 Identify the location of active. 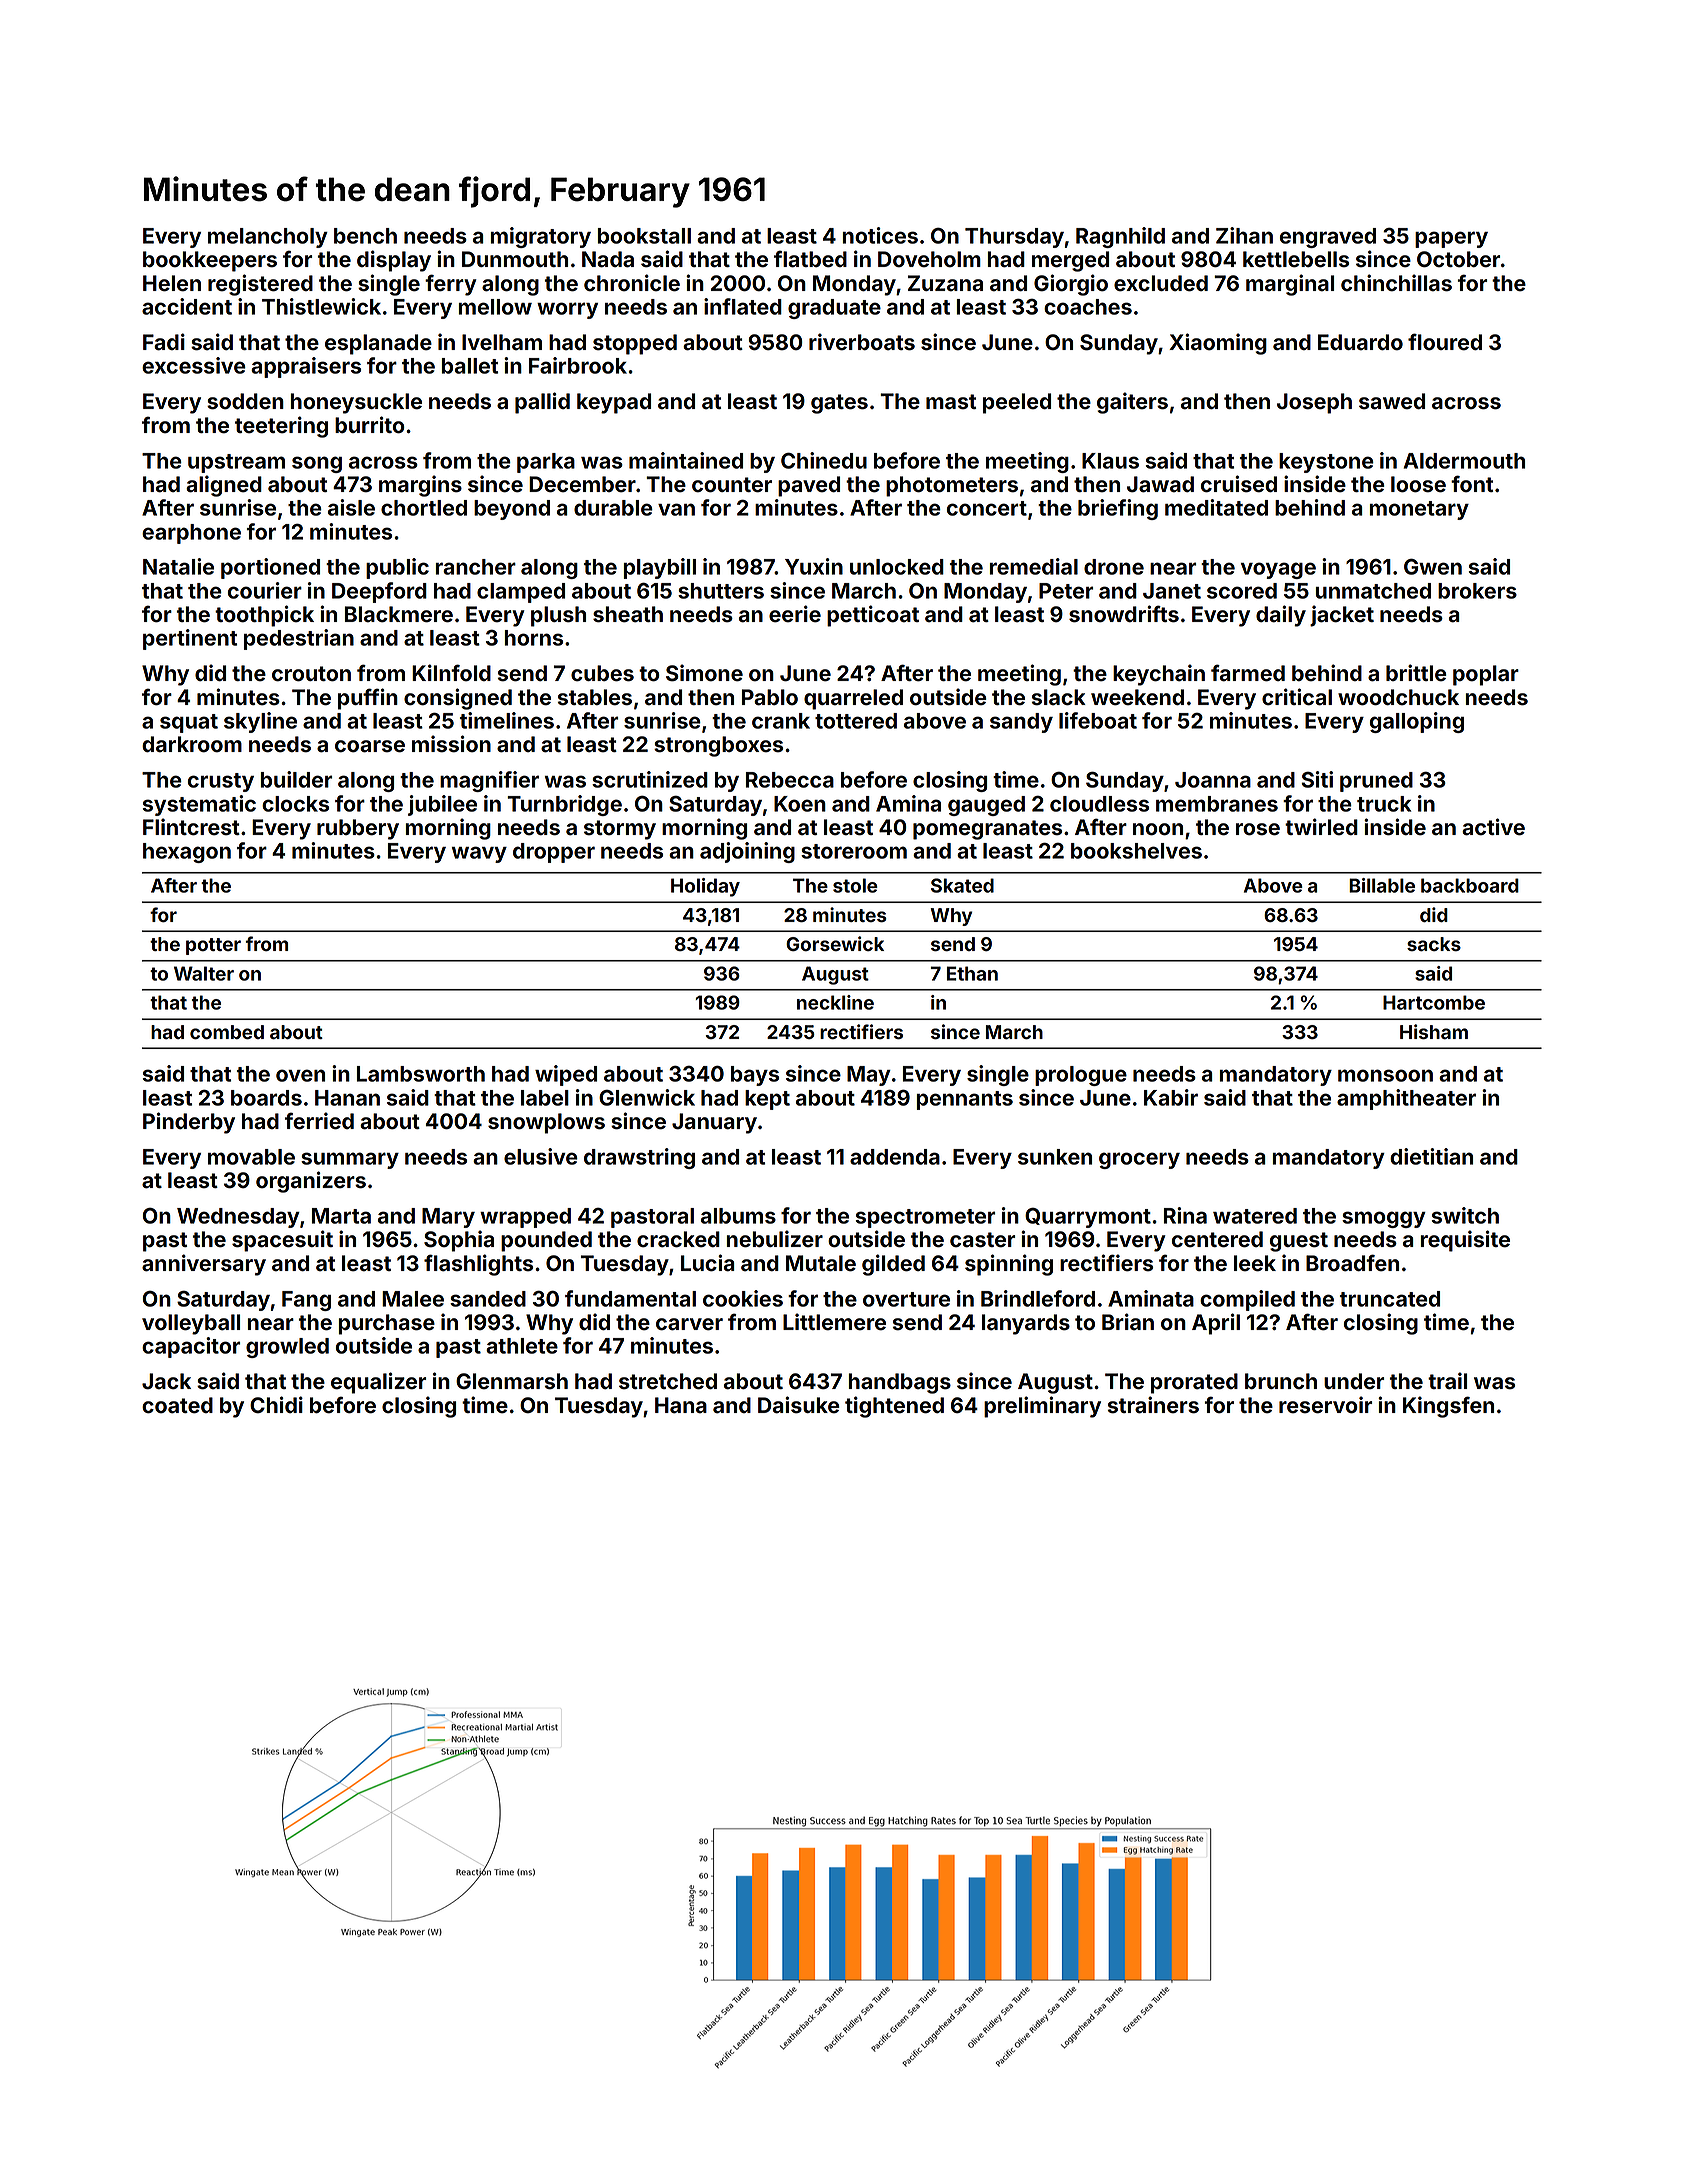
(1493, 827).
